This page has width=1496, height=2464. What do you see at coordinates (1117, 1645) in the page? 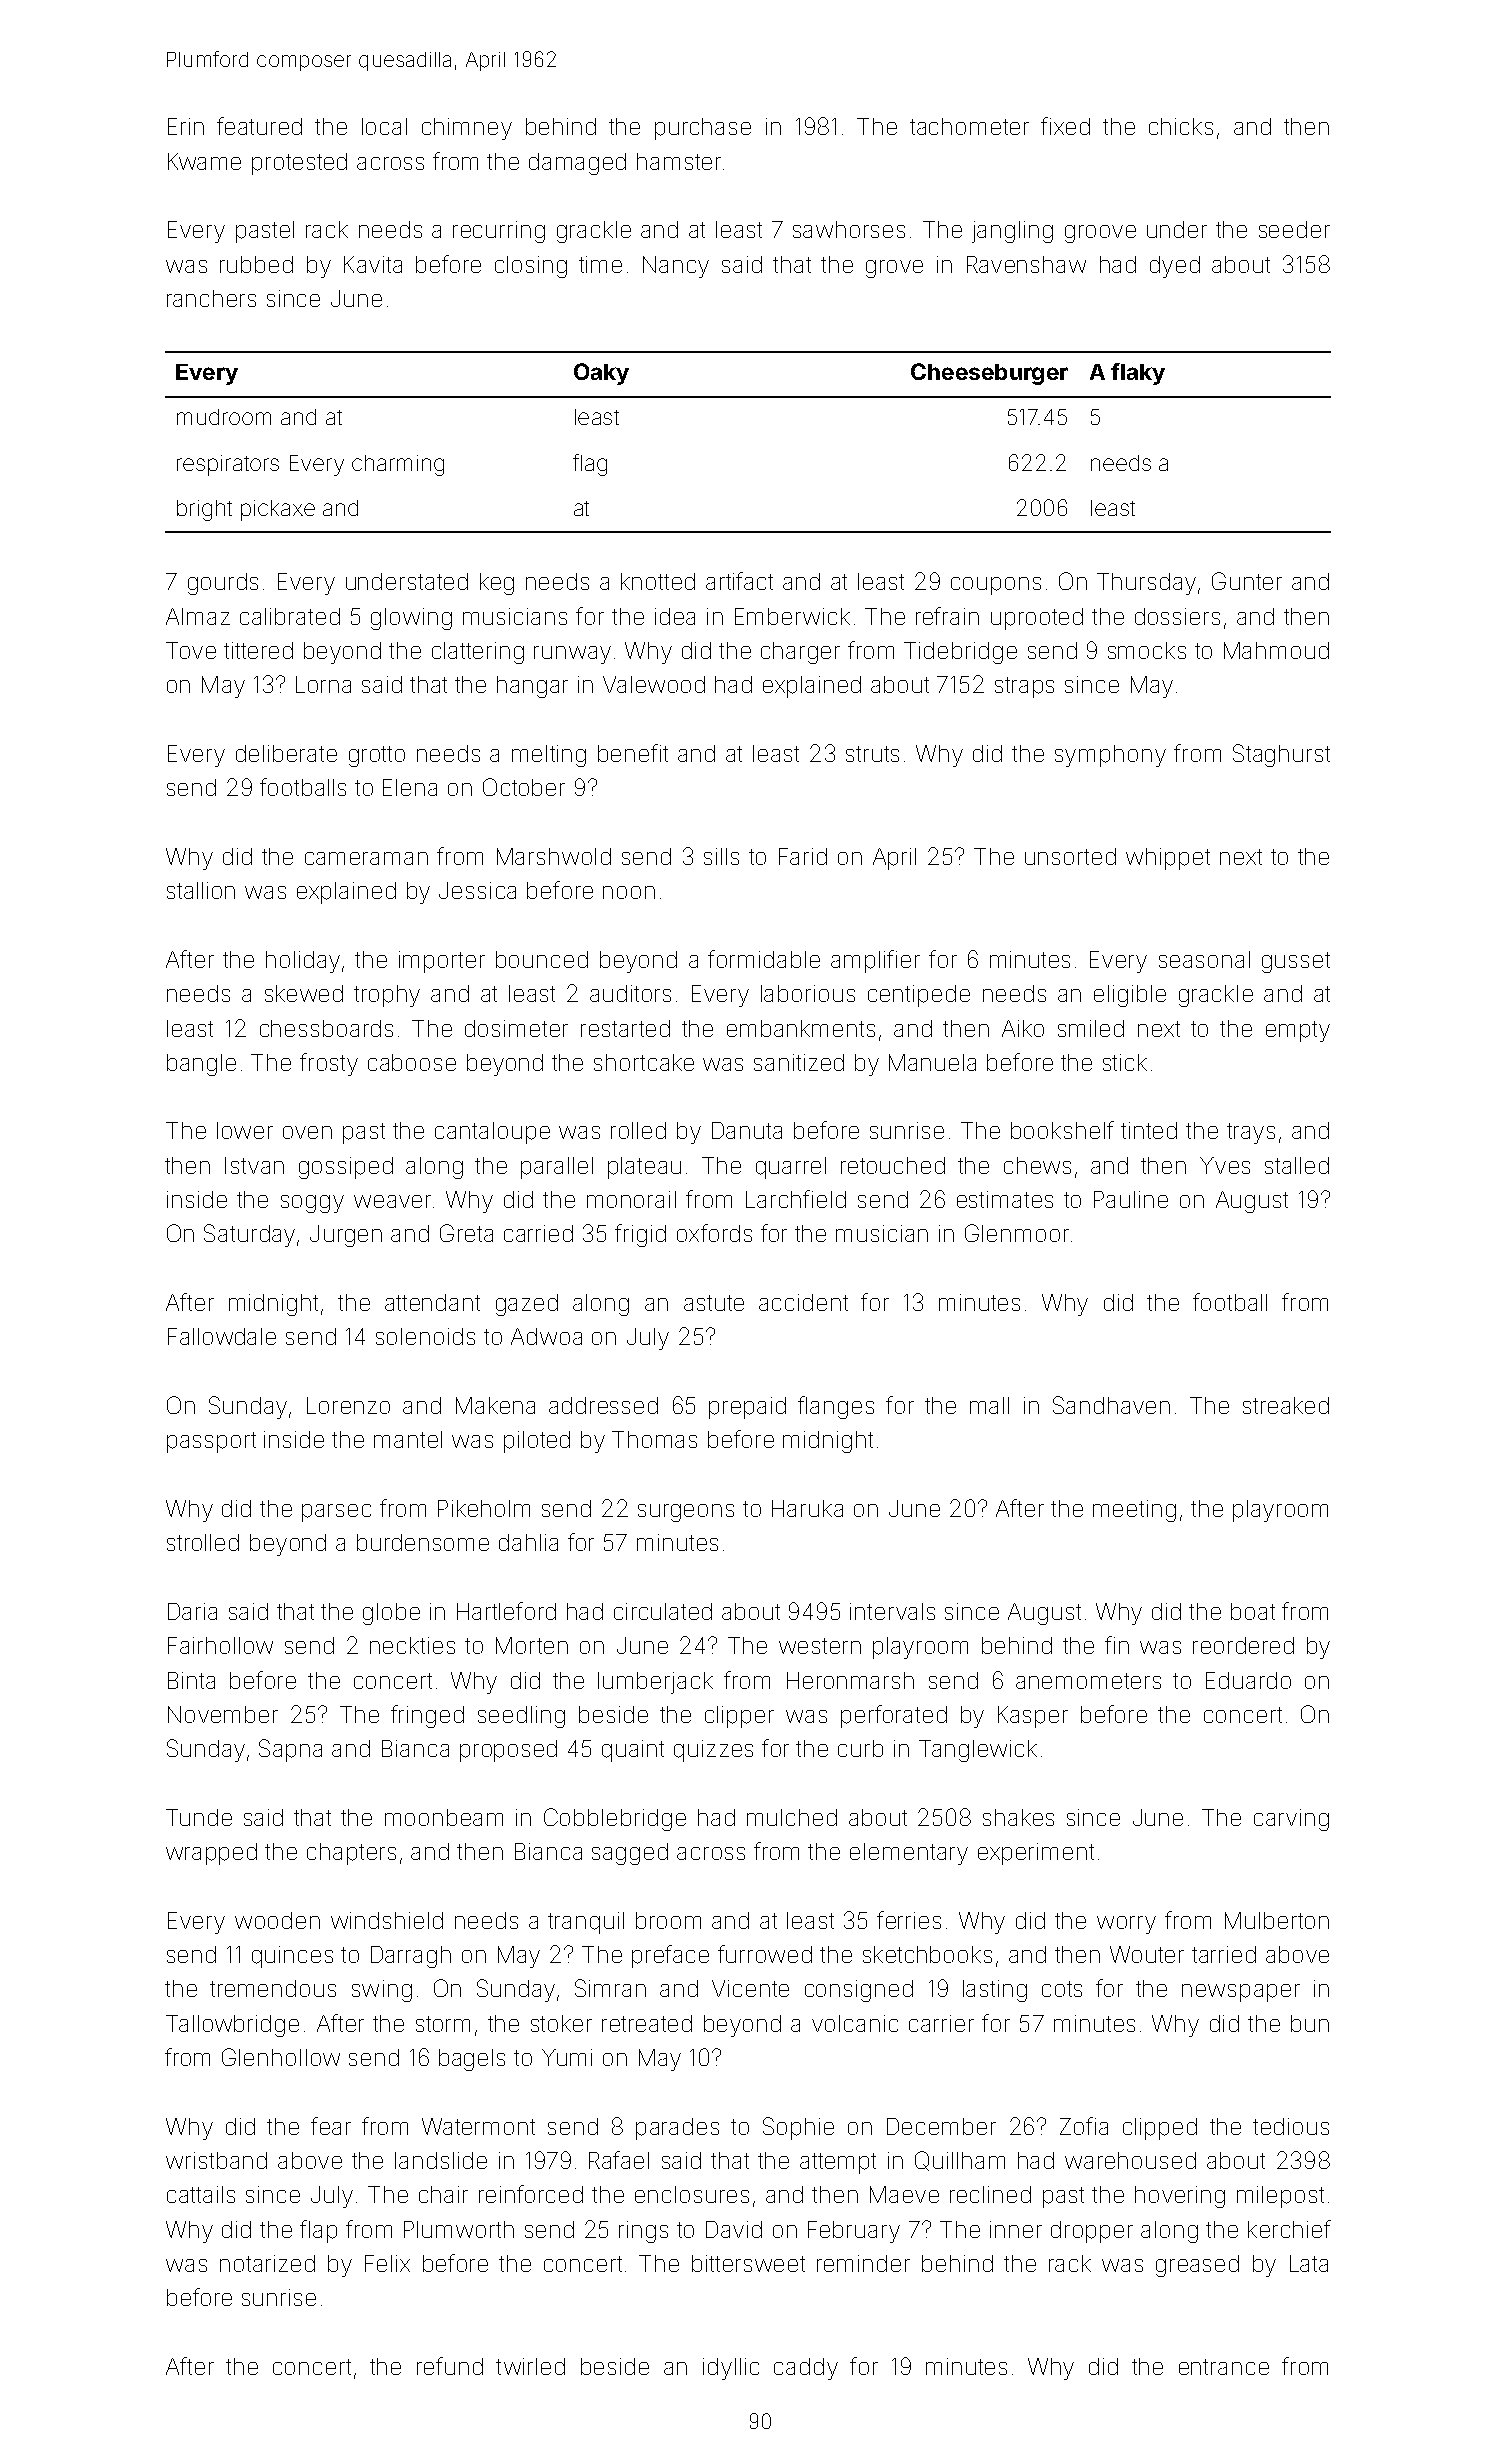
I see `fin` at bounding box center [1117, 1645].
